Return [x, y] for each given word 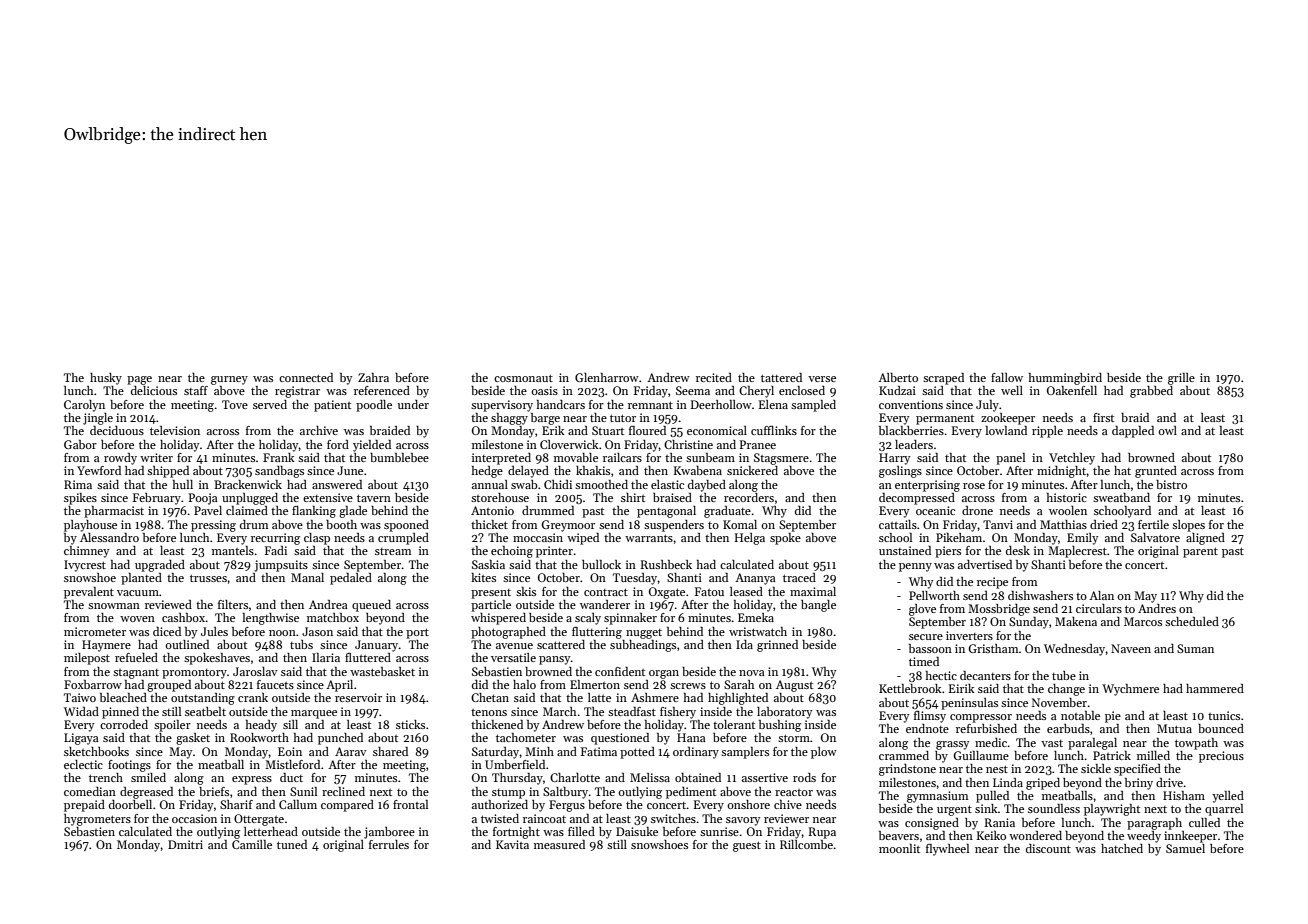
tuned [292, 844]
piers [948, 552]
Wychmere [1130, 690]
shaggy [509, 419]
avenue [514, 646]
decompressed [917, 499]
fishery [678, 713]
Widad [81, 711]
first [1103, 417]
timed [924, 661]
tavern [374, 498]
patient [332, 406]
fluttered [368, 657]
